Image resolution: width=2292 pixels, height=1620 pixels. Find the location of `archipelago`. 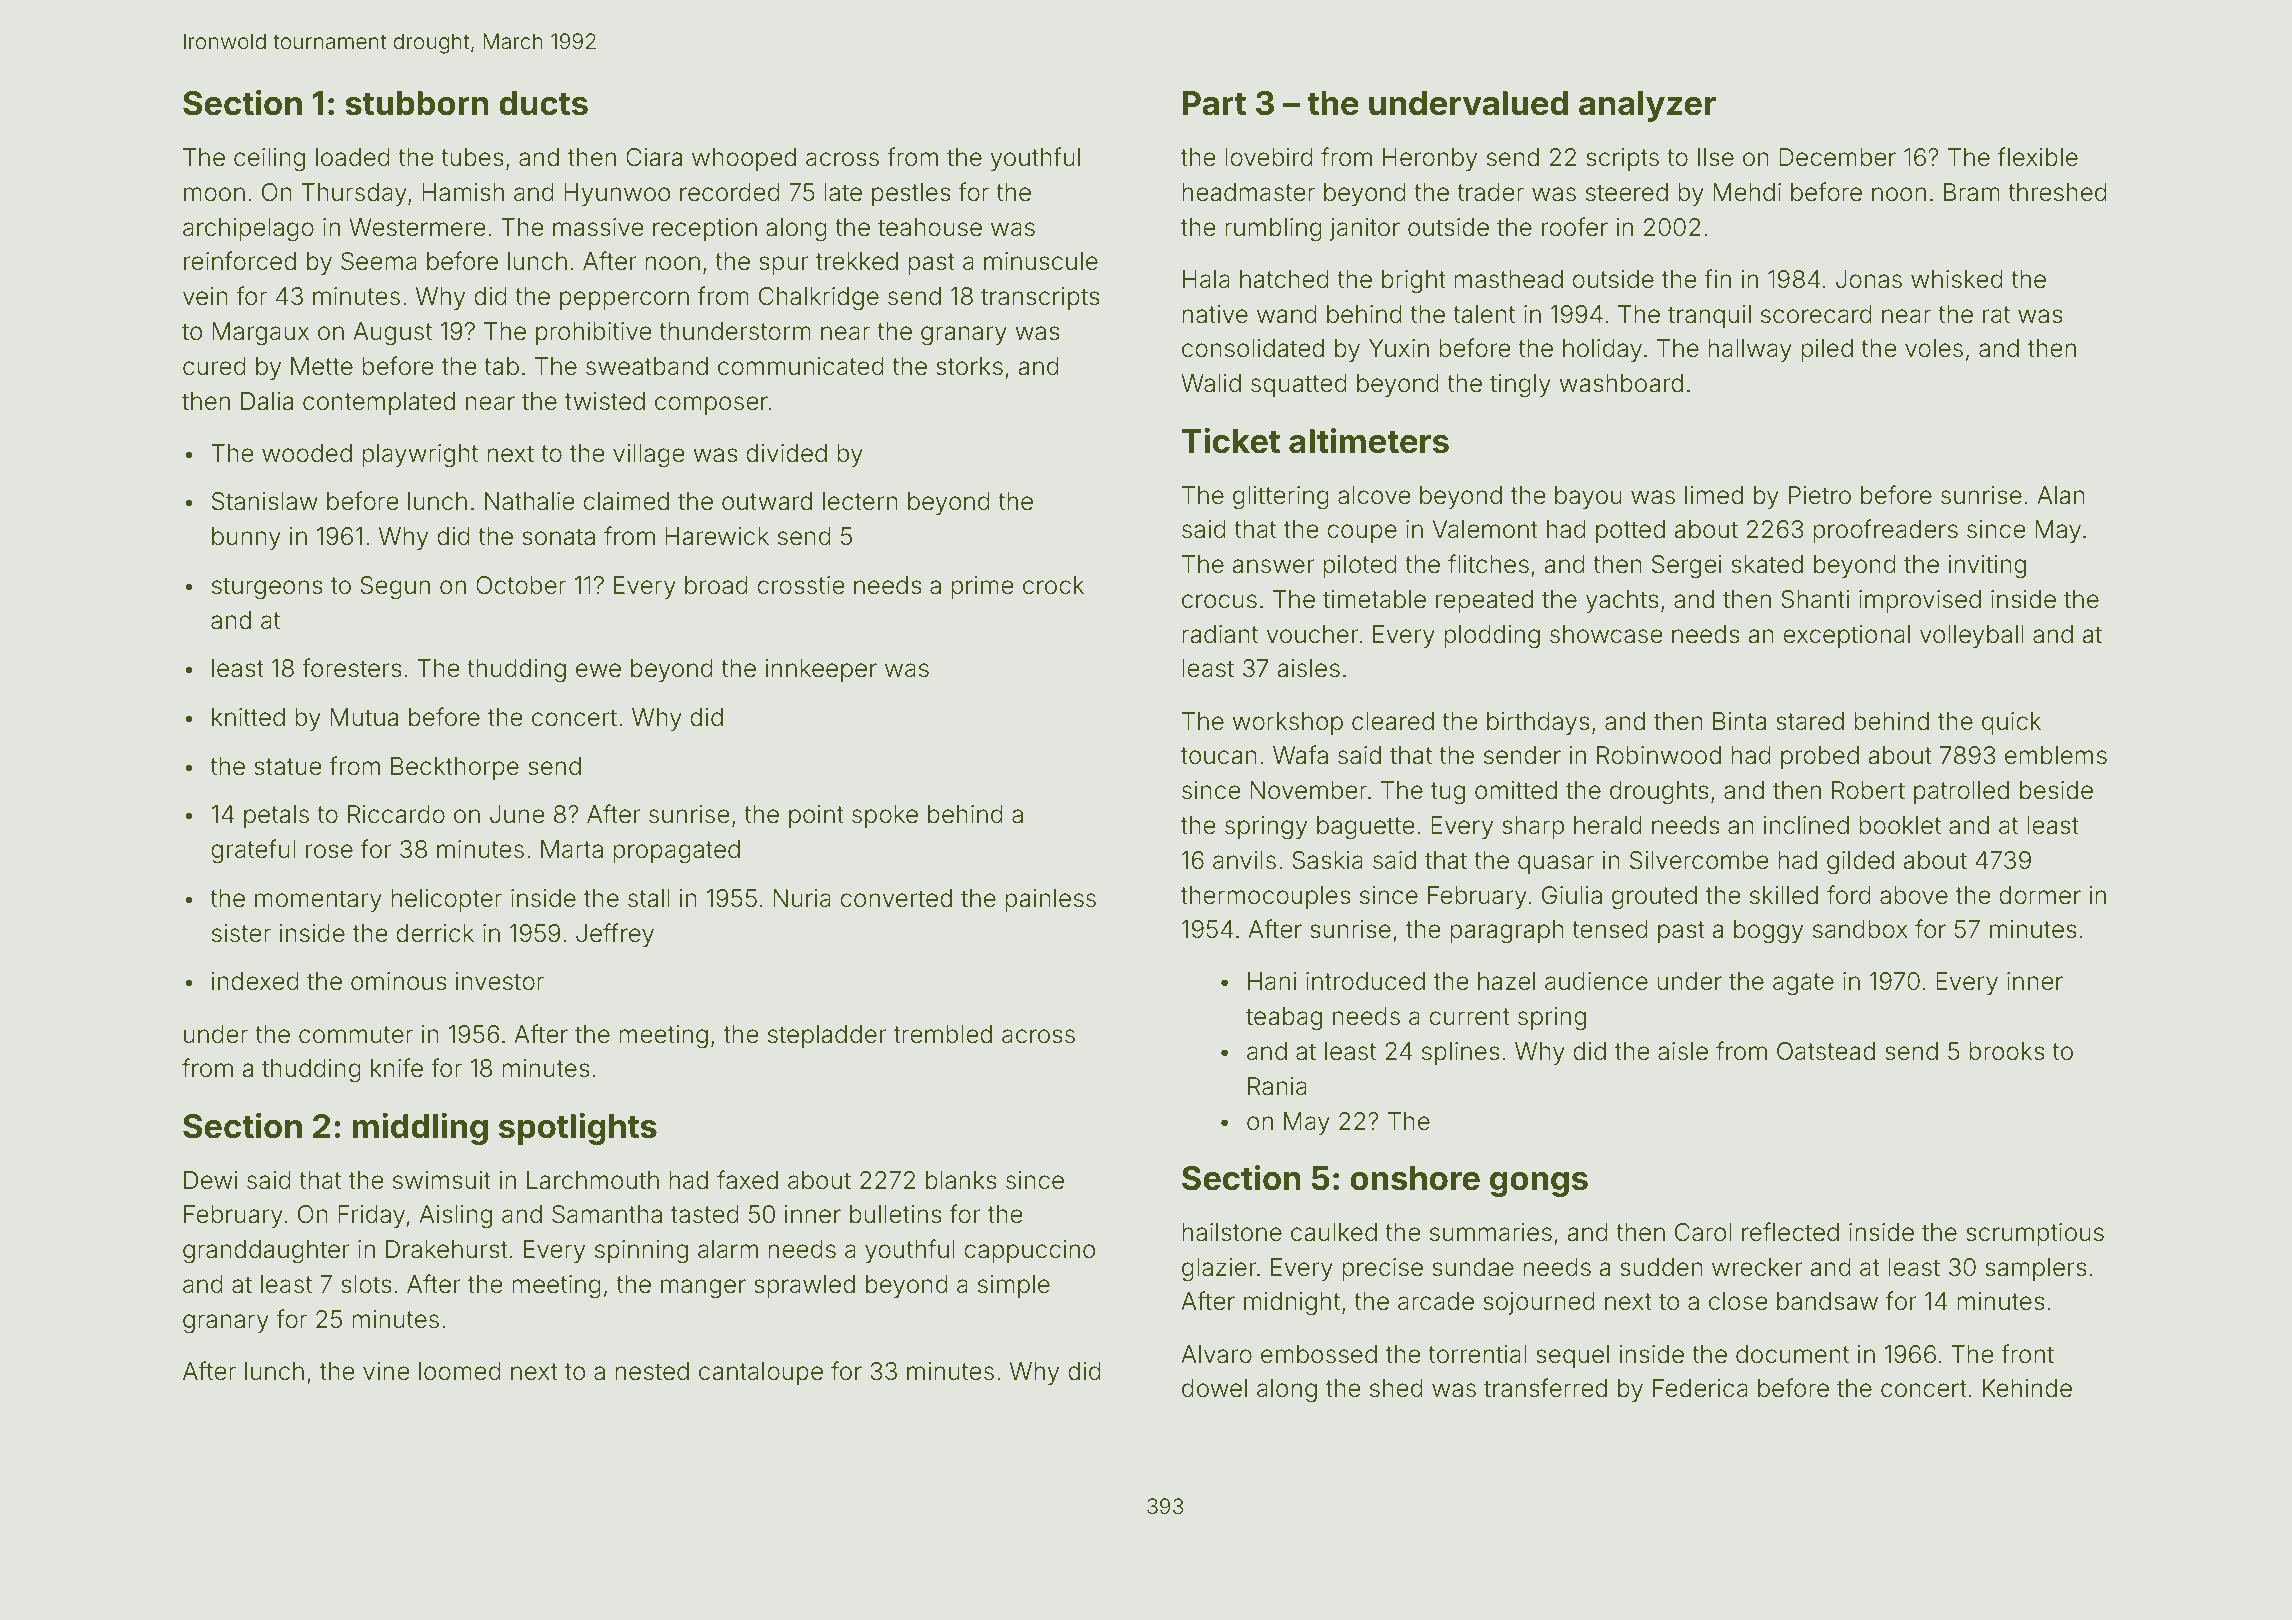

archipelago is located at coordinates (248, 230).
